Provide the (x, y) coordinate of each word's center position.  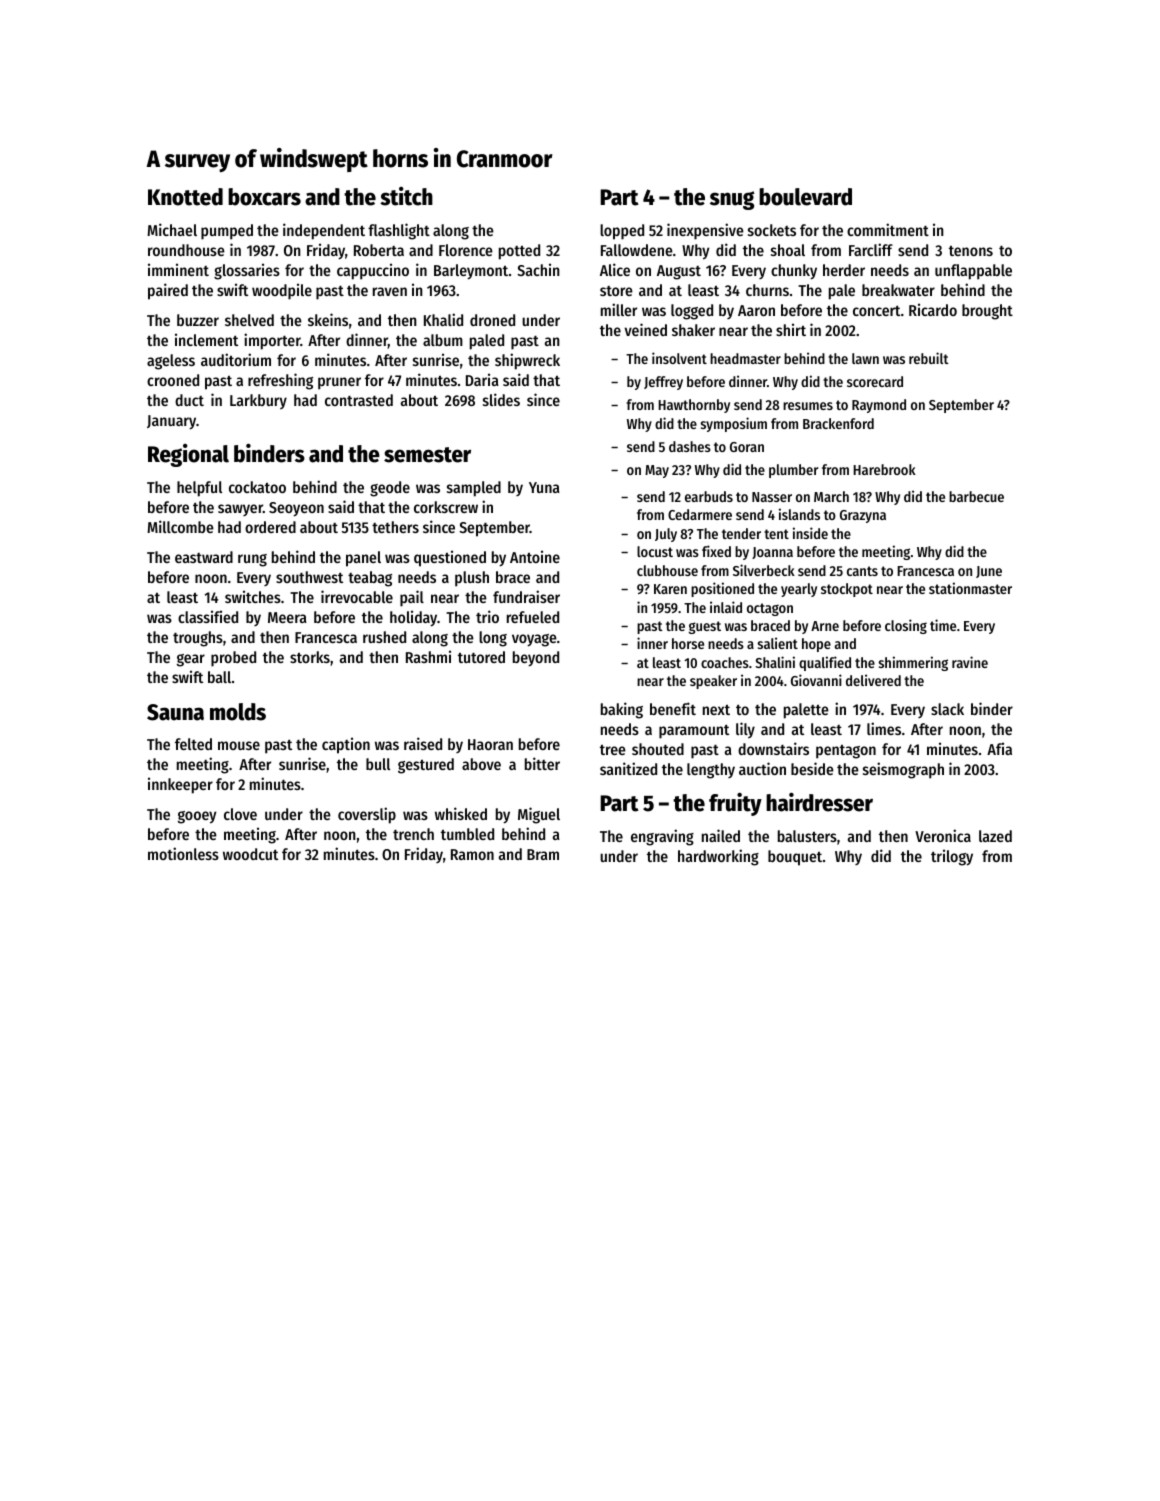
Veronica (943, 835)
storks (310, 657)
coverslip (367, 815)
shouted (658, 749)
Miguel (539, 815)
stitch (406, 196)
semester (427, 455)
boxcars (264, 197)
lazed (995, 836)
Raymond (879, 406)
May (657, 471)
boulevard (805, 197)
